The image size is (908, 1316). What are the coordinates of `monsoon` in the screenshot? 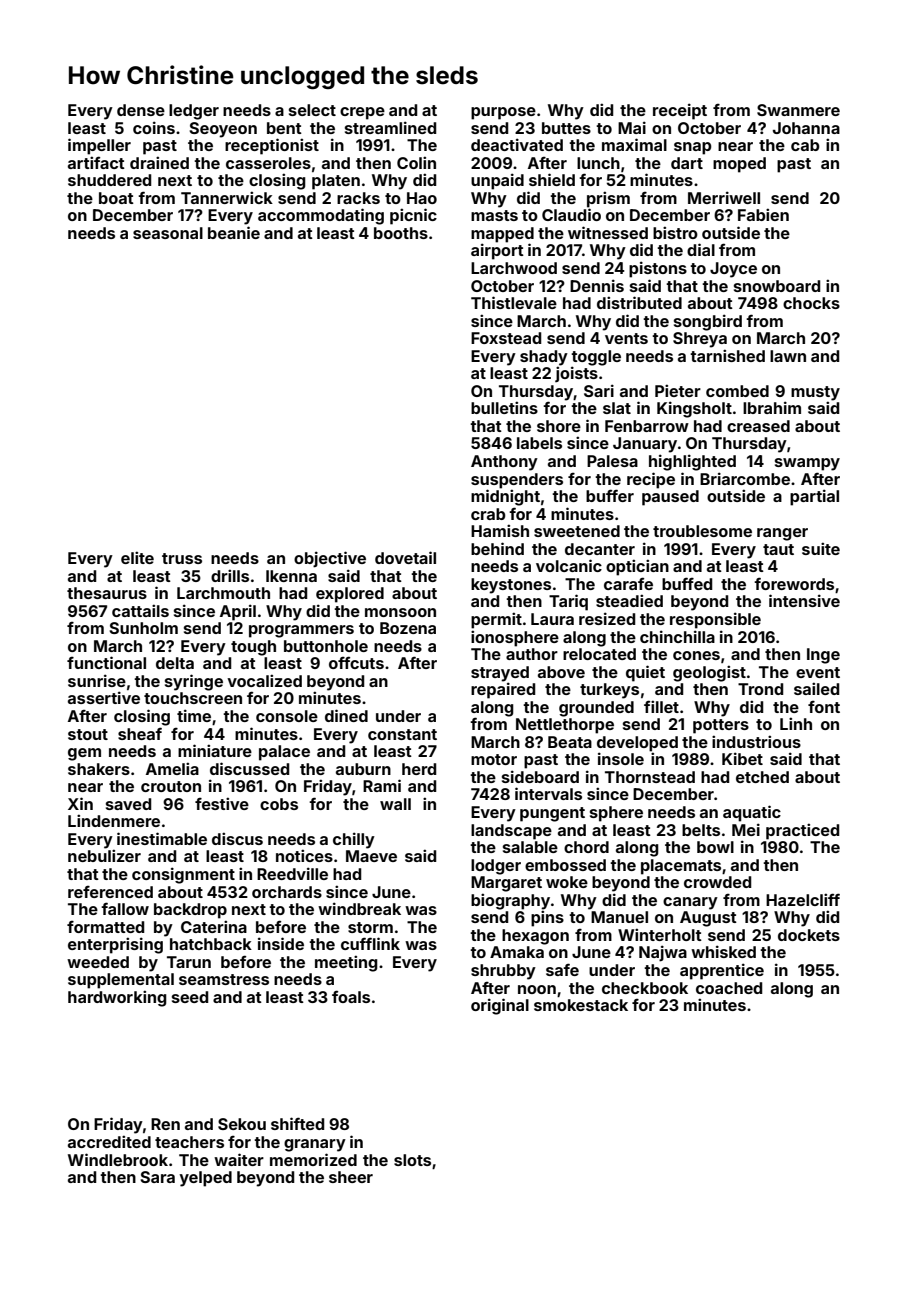 It's located at (400, 612).
